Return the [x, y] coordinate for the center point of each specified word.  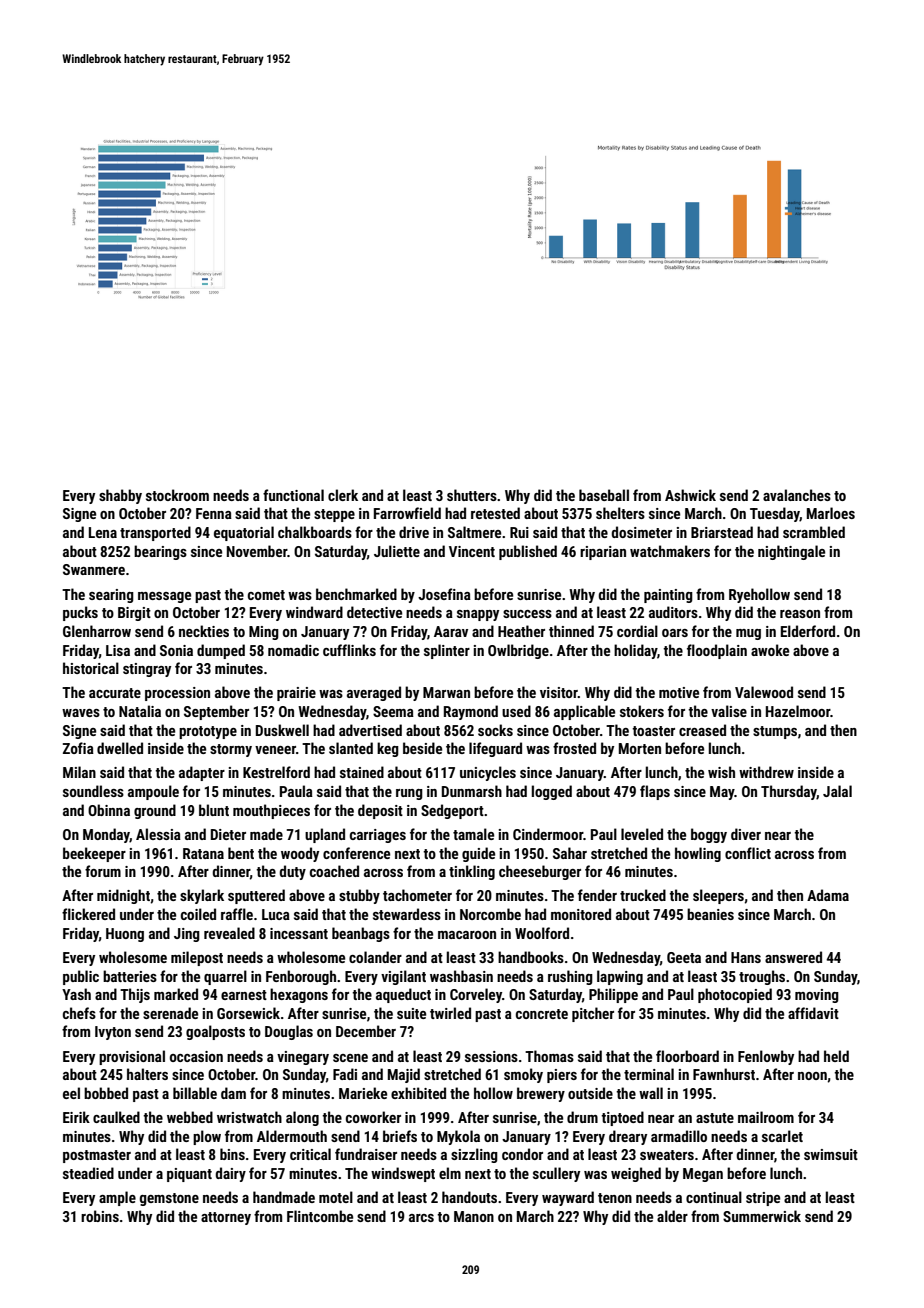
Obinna [109, 810]
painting [668, 596]
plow [207, 1137]
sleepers [718, 896]
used [516, 711]
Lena [103, 532]
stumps [775, 732]
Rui [519, 532]
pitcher [593, 1014]
